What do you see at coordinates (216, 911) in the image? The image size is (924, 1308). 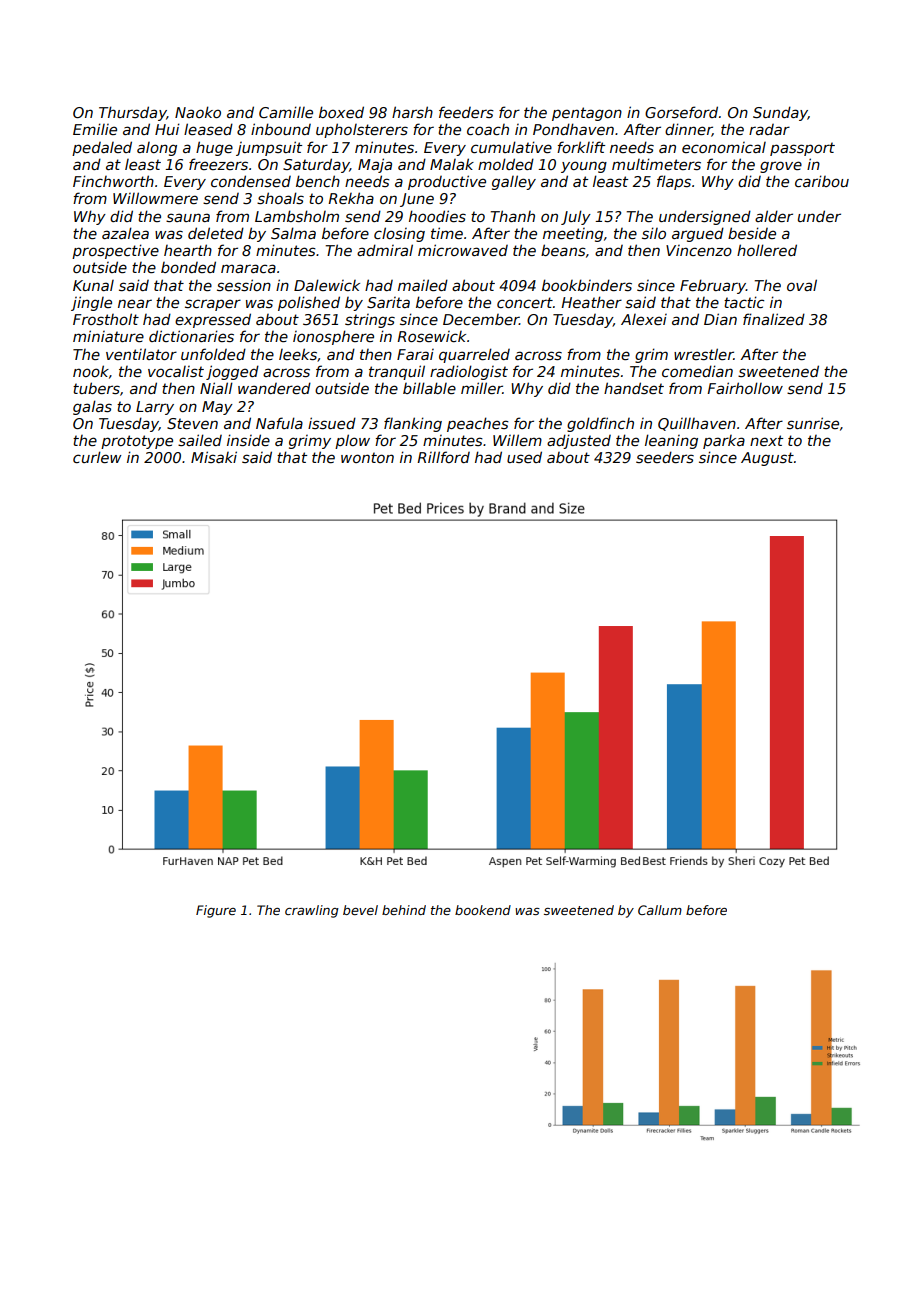 I see `Figure` at bounding box center [216, 911].
